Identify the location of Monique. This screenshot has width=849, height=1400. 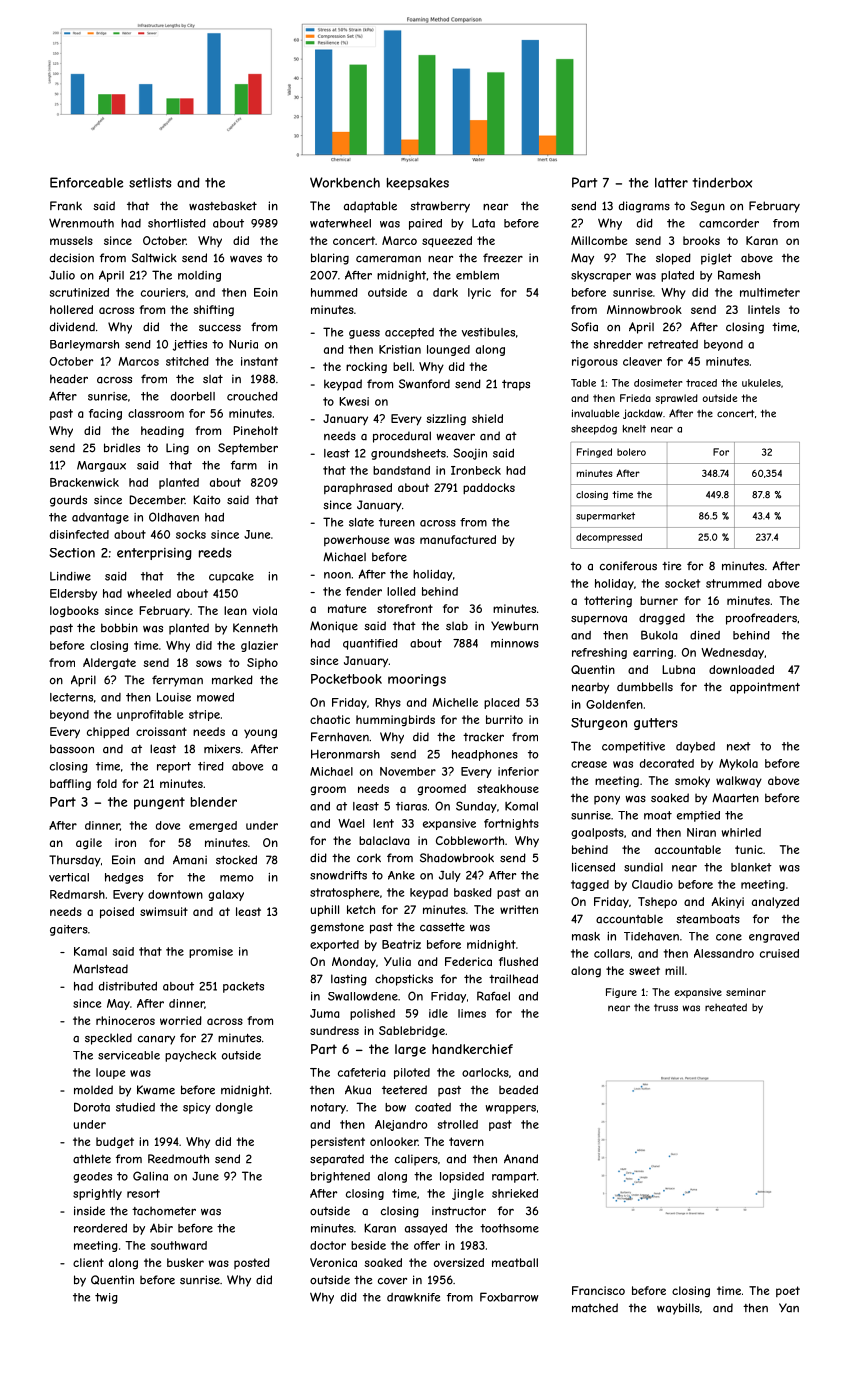
(334, 627).
